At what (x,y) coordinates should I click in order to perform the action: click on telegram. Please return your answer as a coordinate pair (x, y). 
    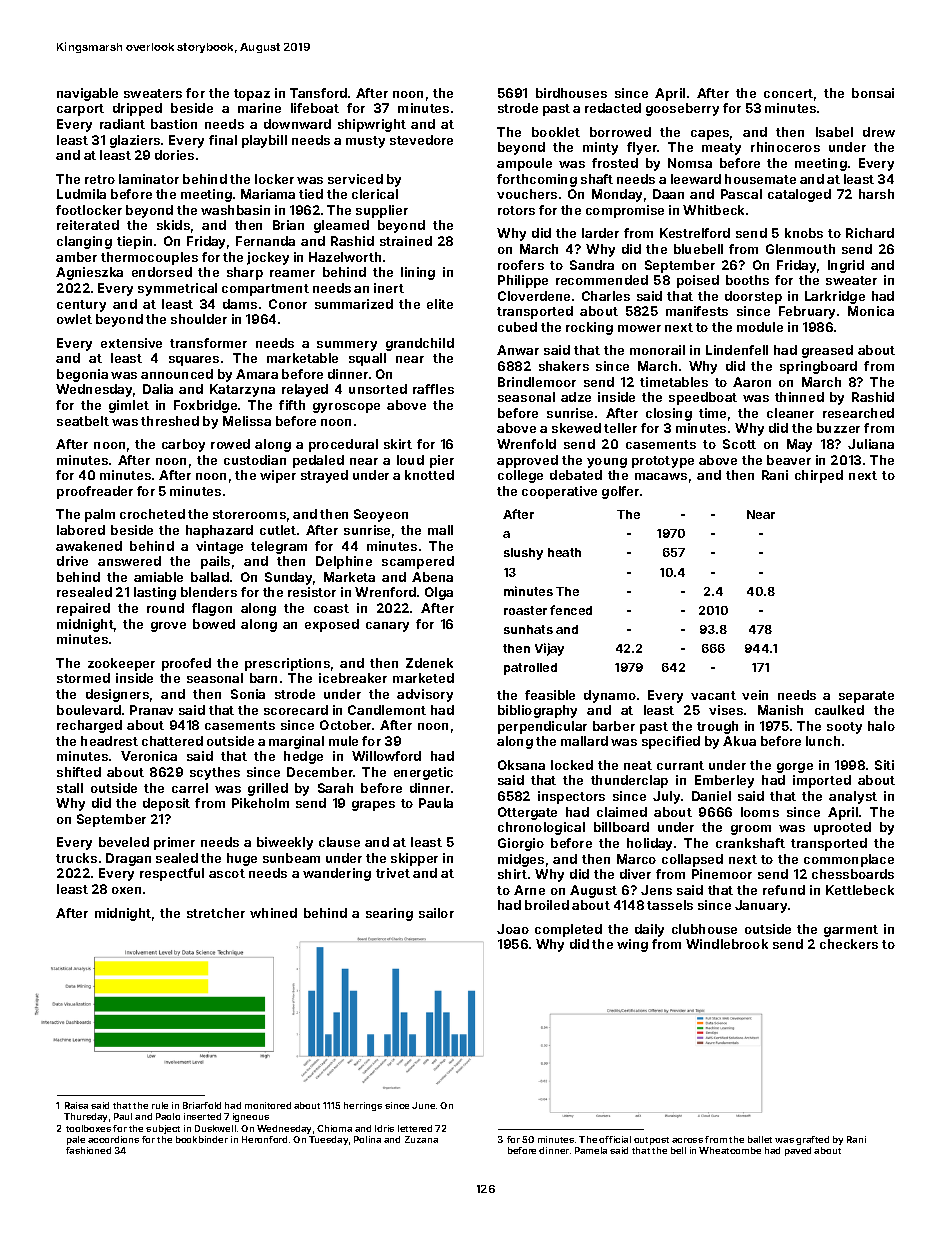
    Looking at the image, I should click on (279, 547).
